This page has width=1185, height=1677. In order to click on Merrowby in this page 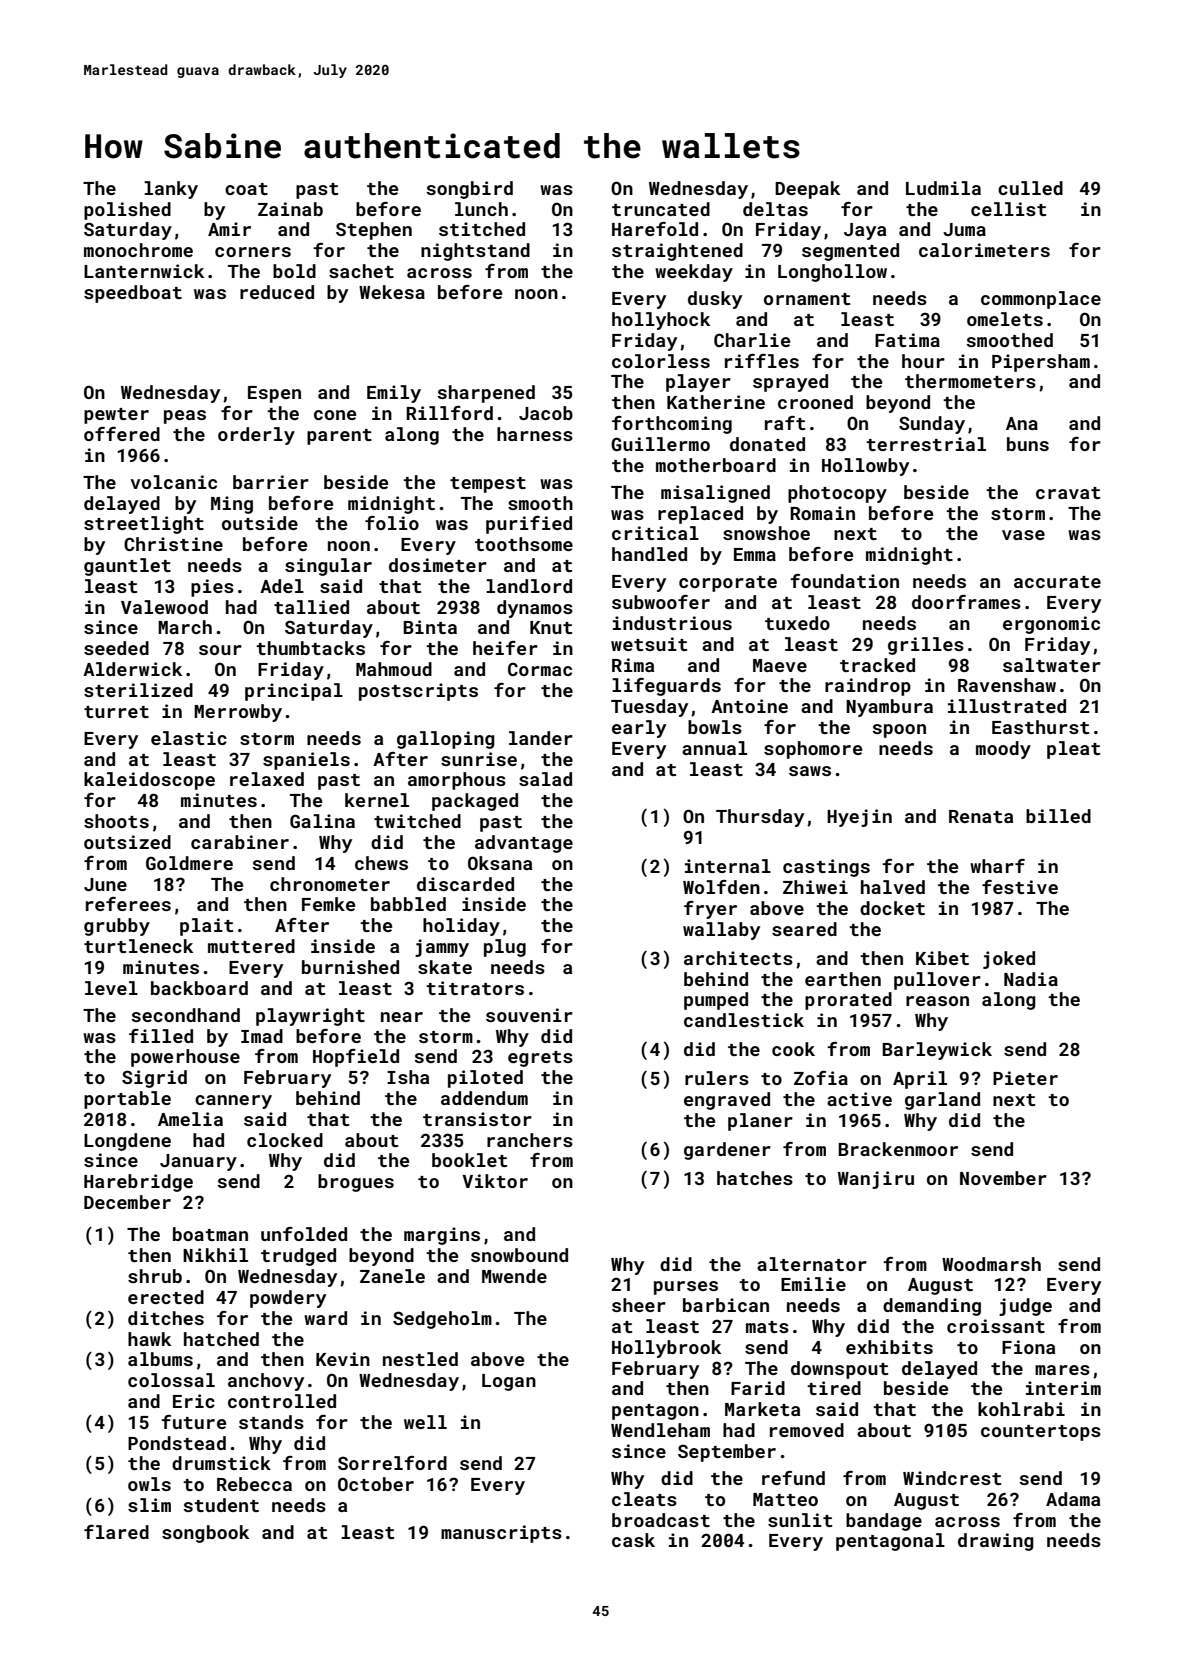, I will do `click(238, 713)`.
